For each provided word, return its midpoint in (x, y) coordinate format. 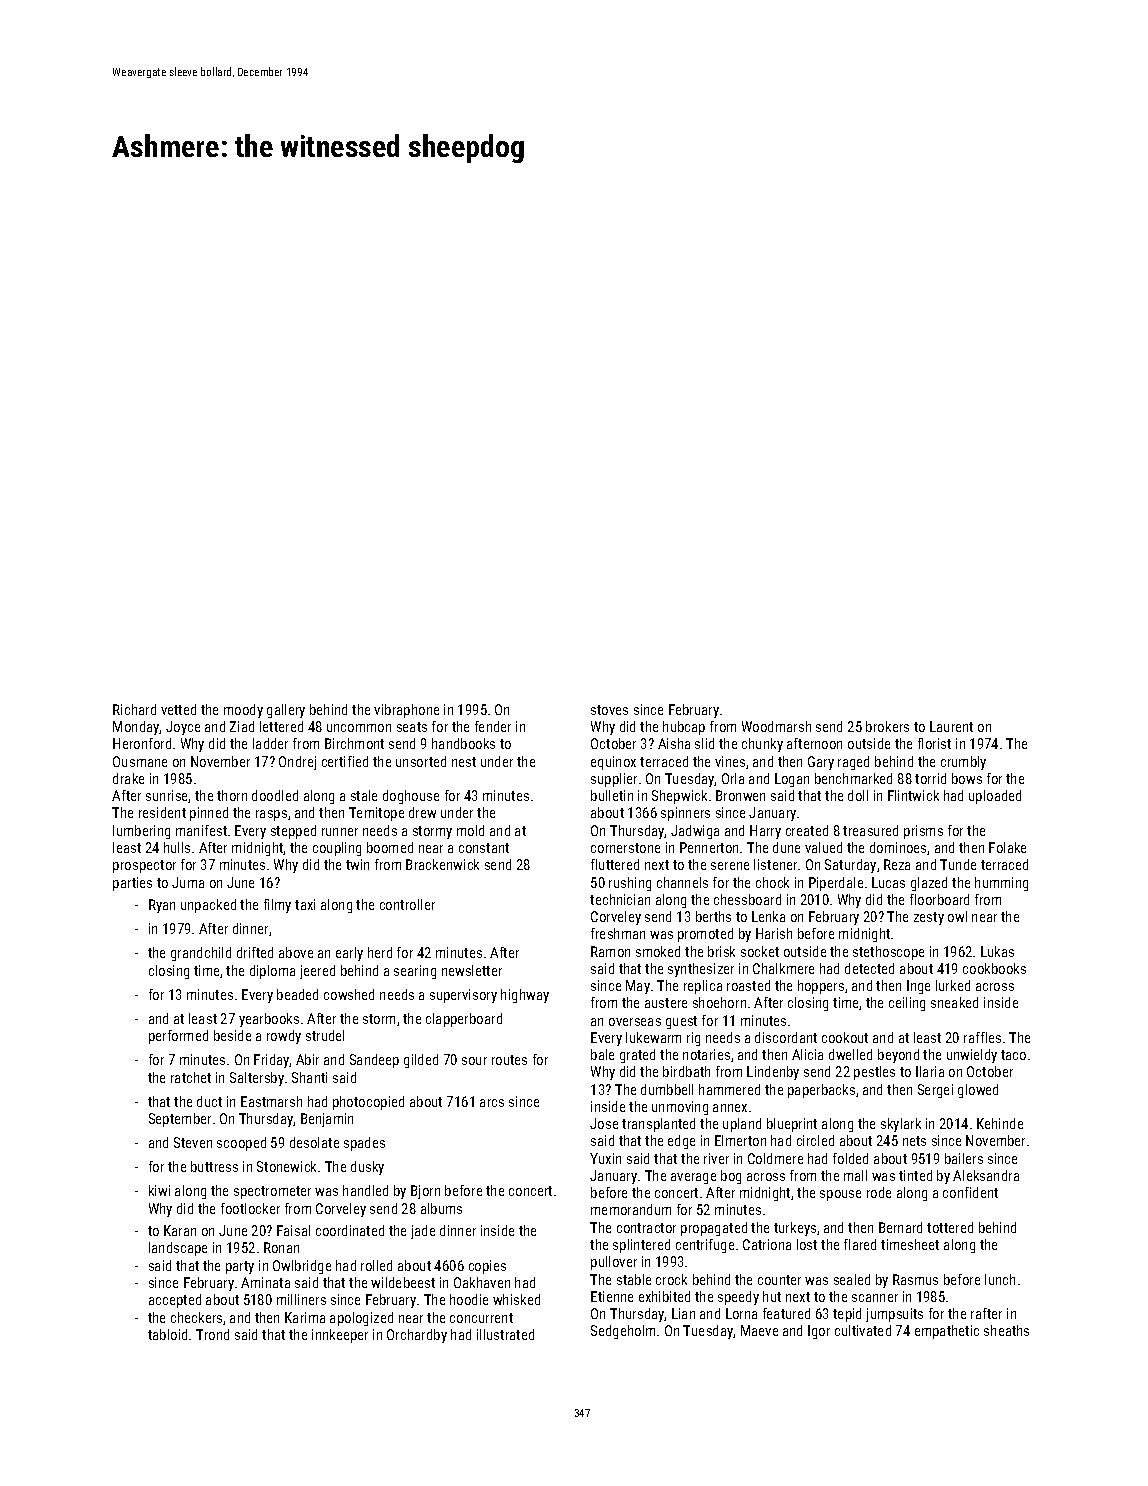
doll (858, 795)
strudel (325, 1035)
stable (634, 1279)
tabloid (167, 1334)
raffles (982, 1037)
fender (493, 726)
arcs (492, 1103)
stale (364, 795)
